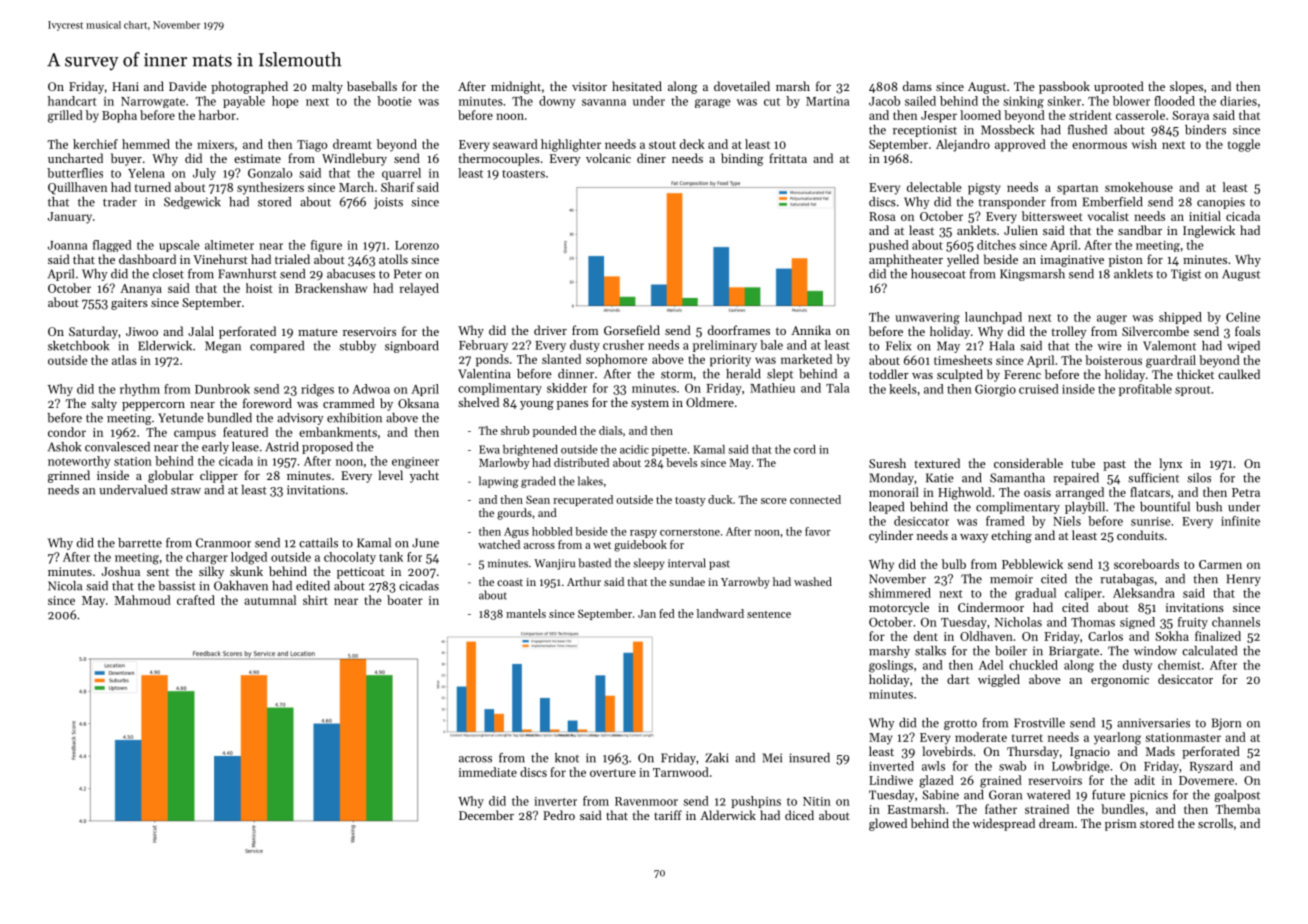 This screenshot has width=1308, height=924. Describe the element at coordinates (1243, 317) in the screenshot. I see `Celine` at that location.
